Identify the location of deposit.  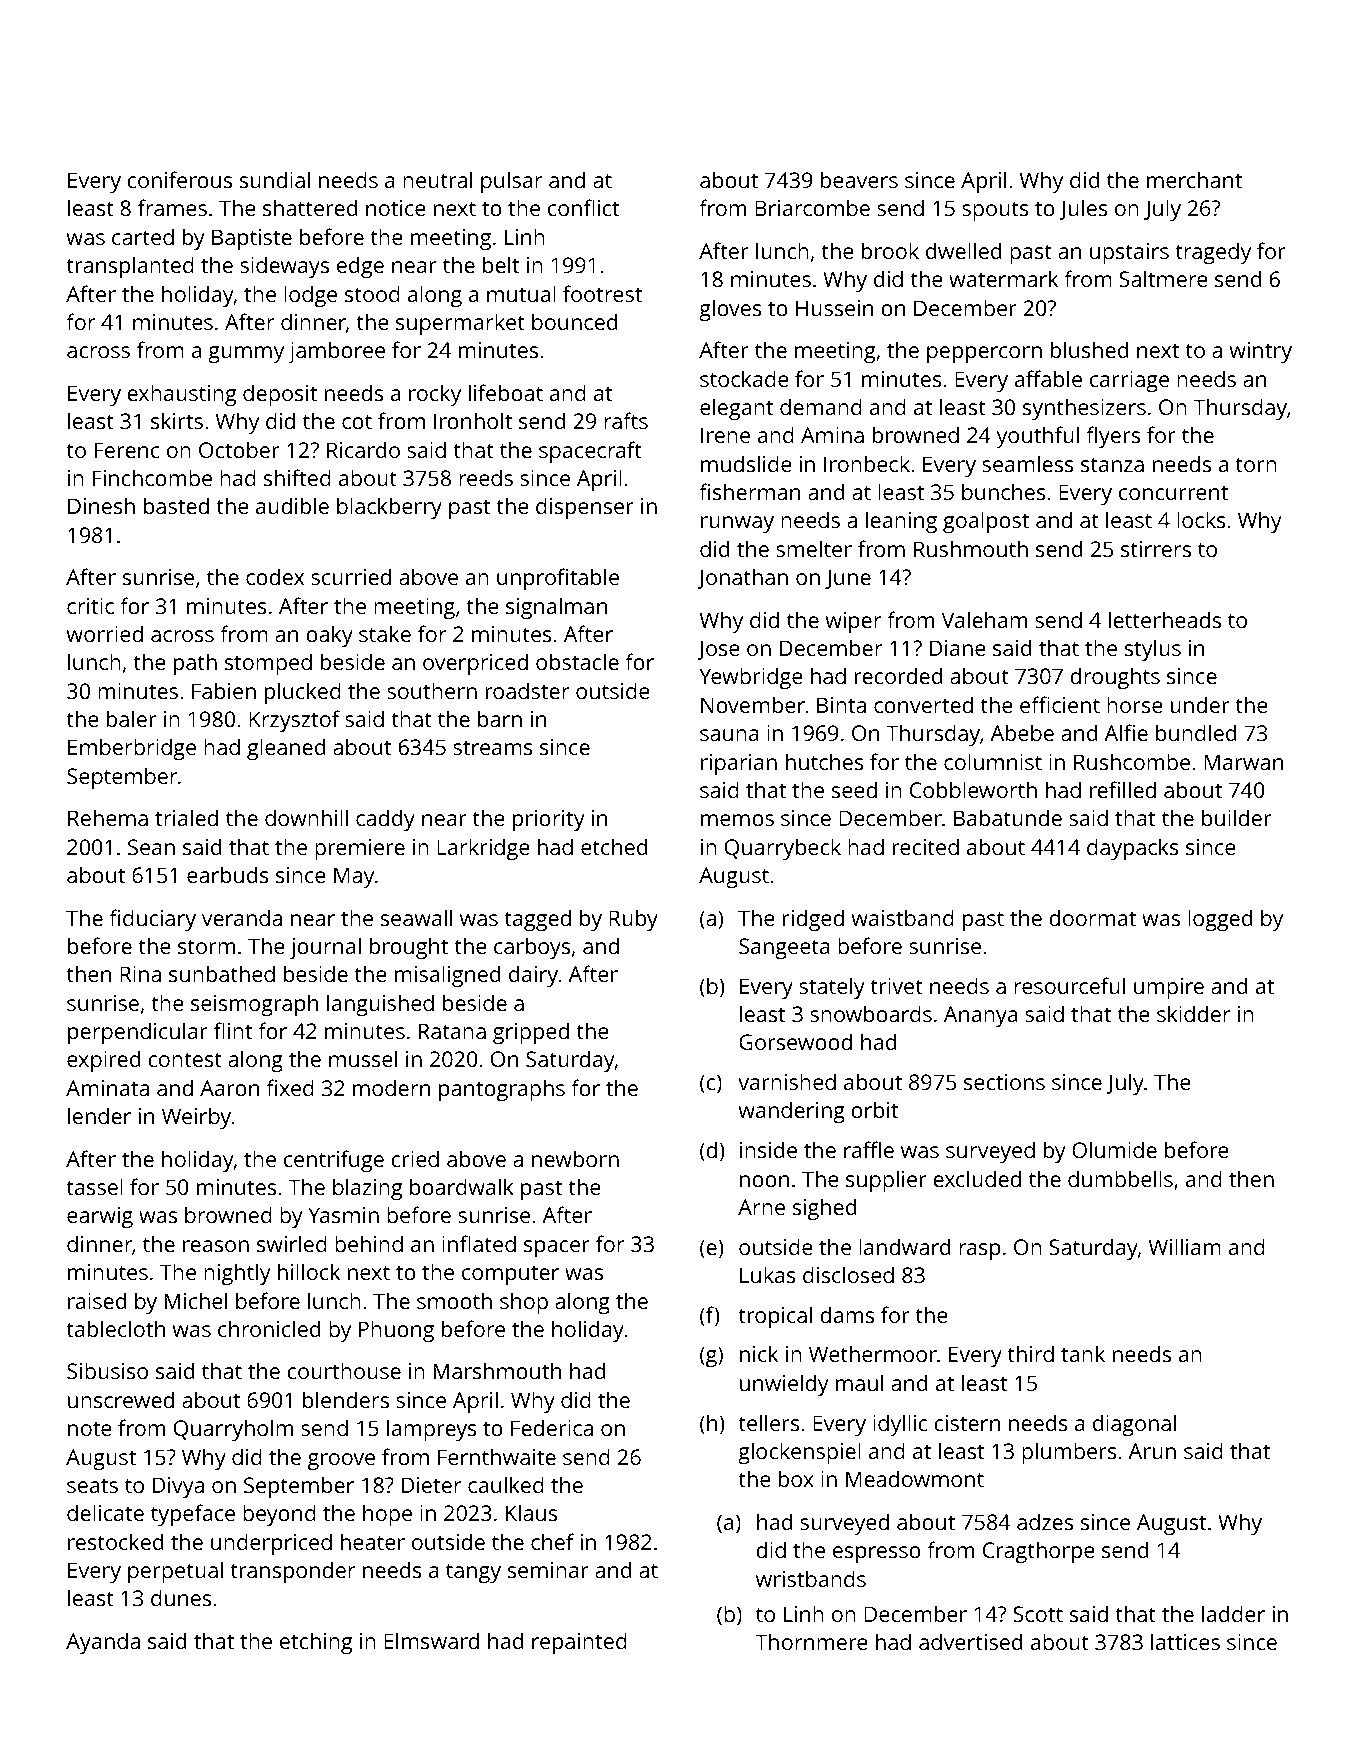
(280, 395).
